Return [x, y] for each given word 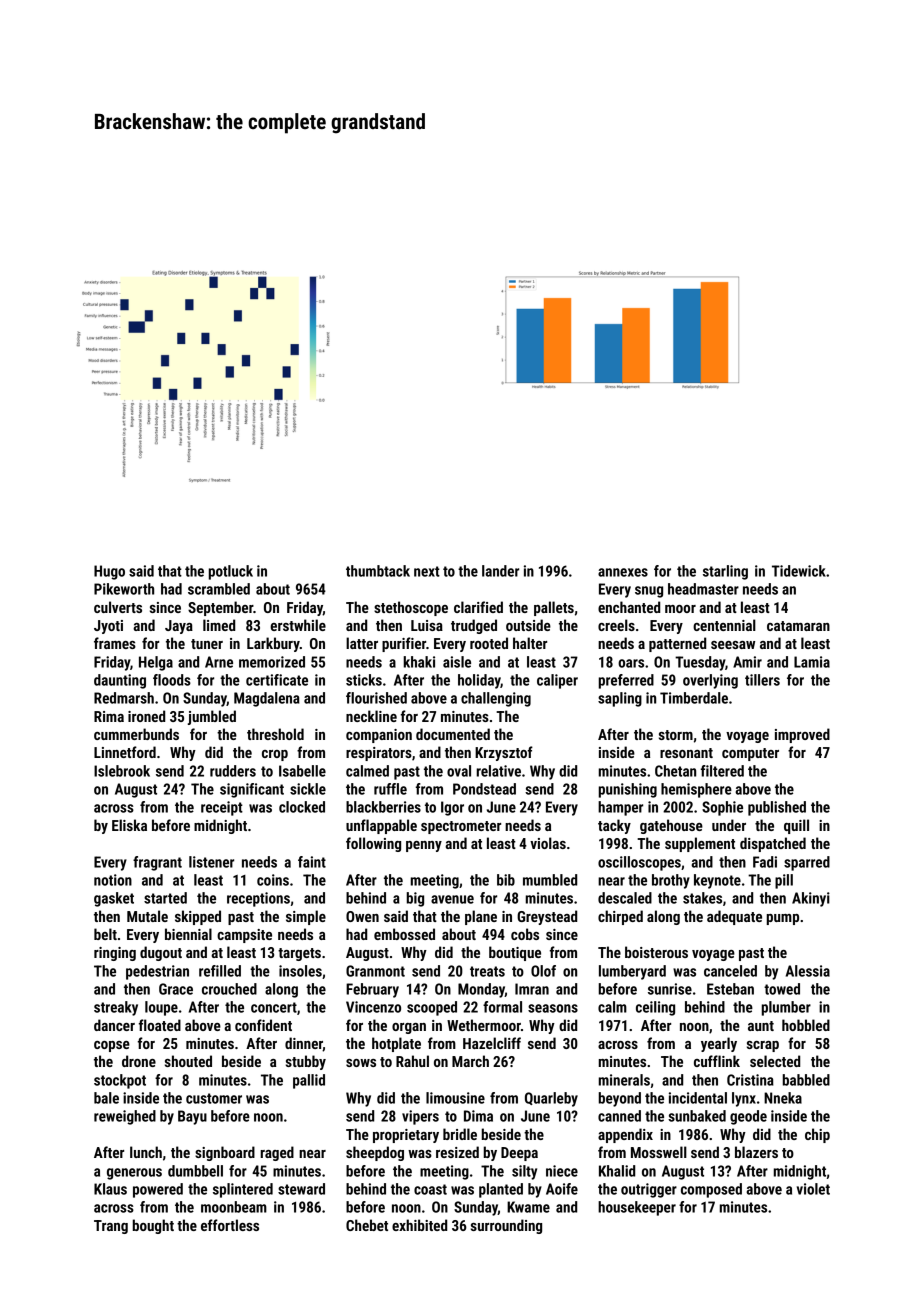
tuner [207, 644]
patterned [677, 644]
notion [113, 880]
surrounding [506, 1226]
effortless [230, 1225]
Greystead [547, 917]
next [427, 571]
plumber [786, 1008]
